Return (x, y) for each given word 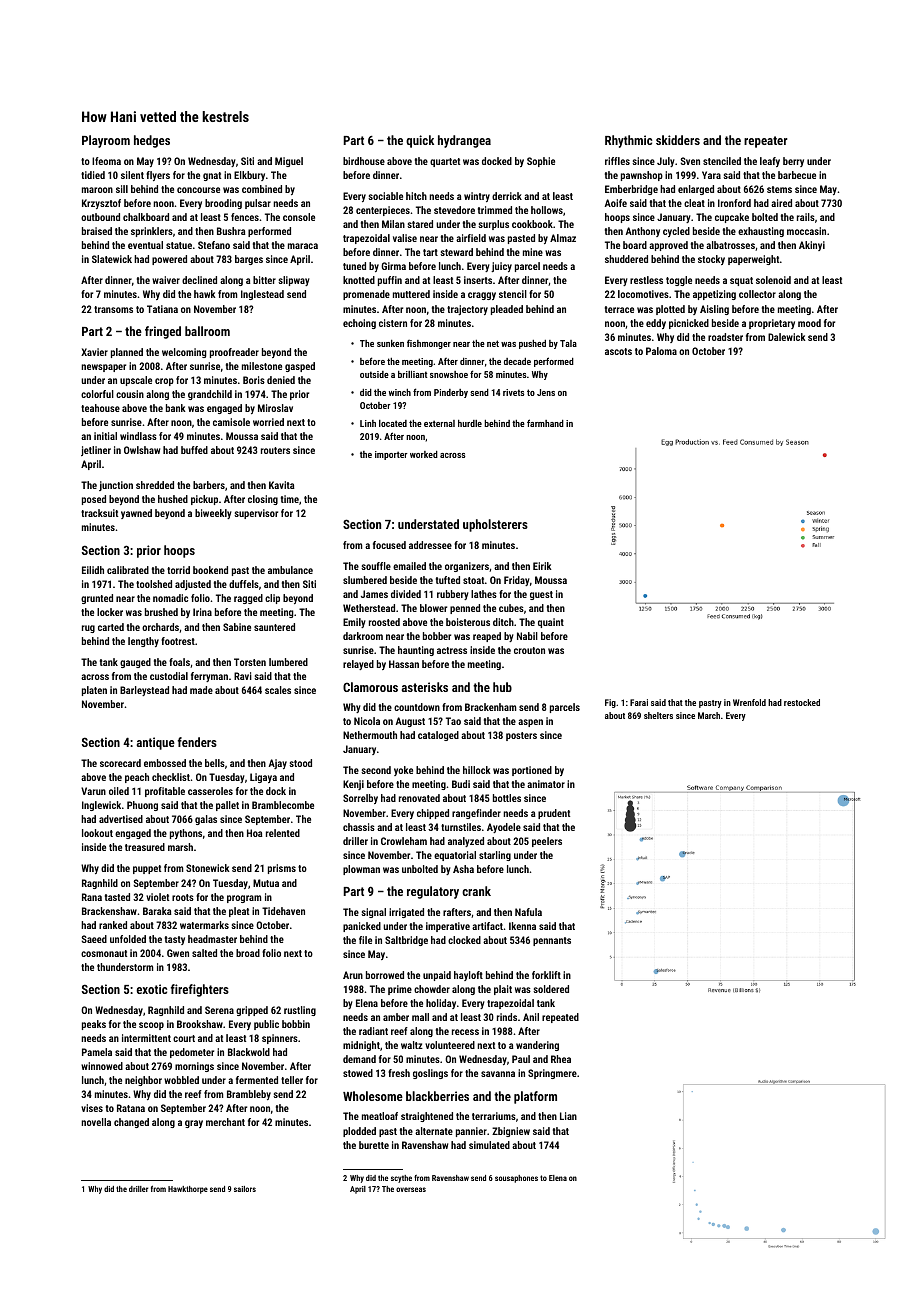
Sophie (541, 162)
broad (248, 953)
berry (793, 162)
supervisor (256, 514)
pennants (552, 941)
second (376, 770)
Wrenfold (749, 702)
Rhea (561, 1059)
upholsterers (495, 525)
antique (156, 743)
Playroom (106, 141)
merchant (225, 1122)
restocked (802, 702)
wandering (537, 1046)
